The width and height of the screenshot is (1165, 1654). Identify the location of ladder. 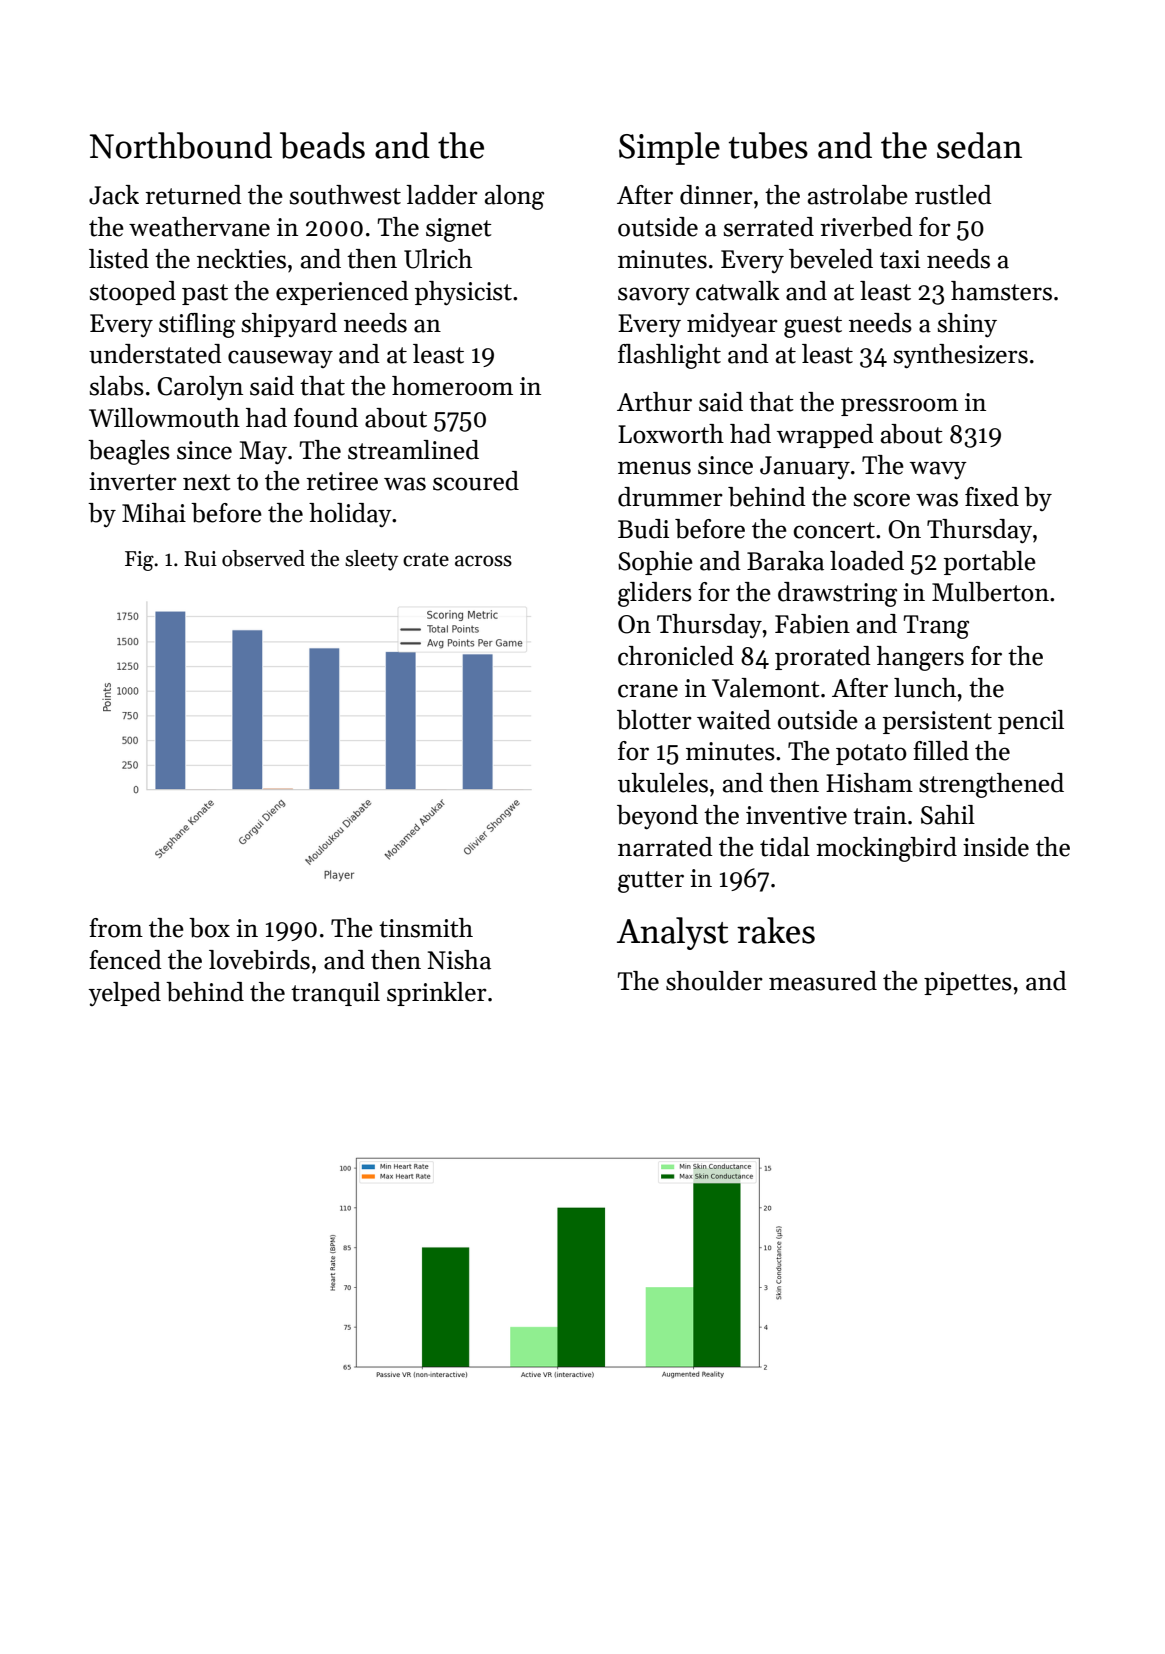
(442, 195).
